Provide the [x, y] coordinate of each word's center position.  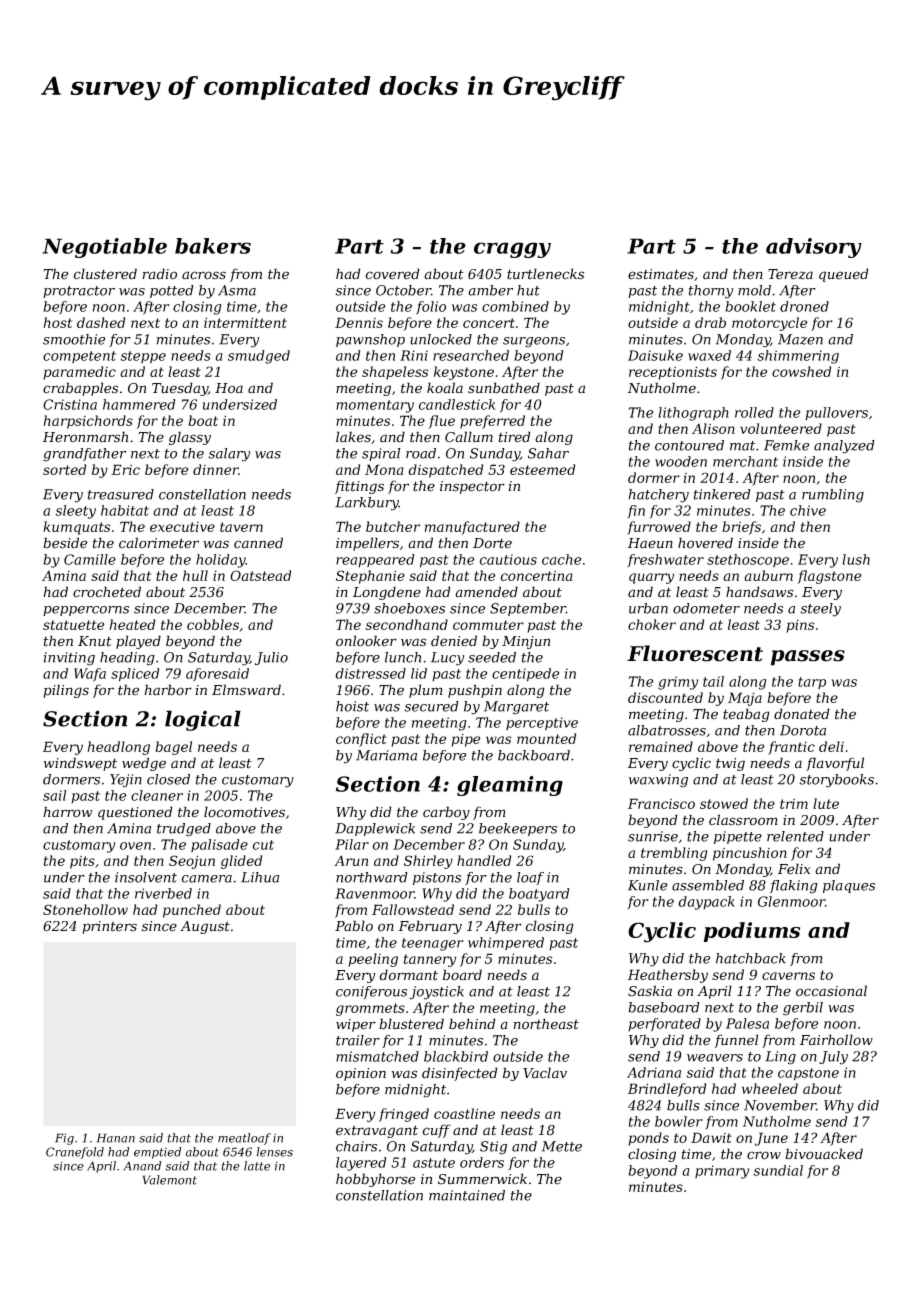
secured [431, 706]
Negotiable [104, 248]
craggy [512, 250]
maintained [467, 1195]
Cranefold [75, 1153]
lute [826, 803]
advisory [814, 248]
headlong [119, 748]
